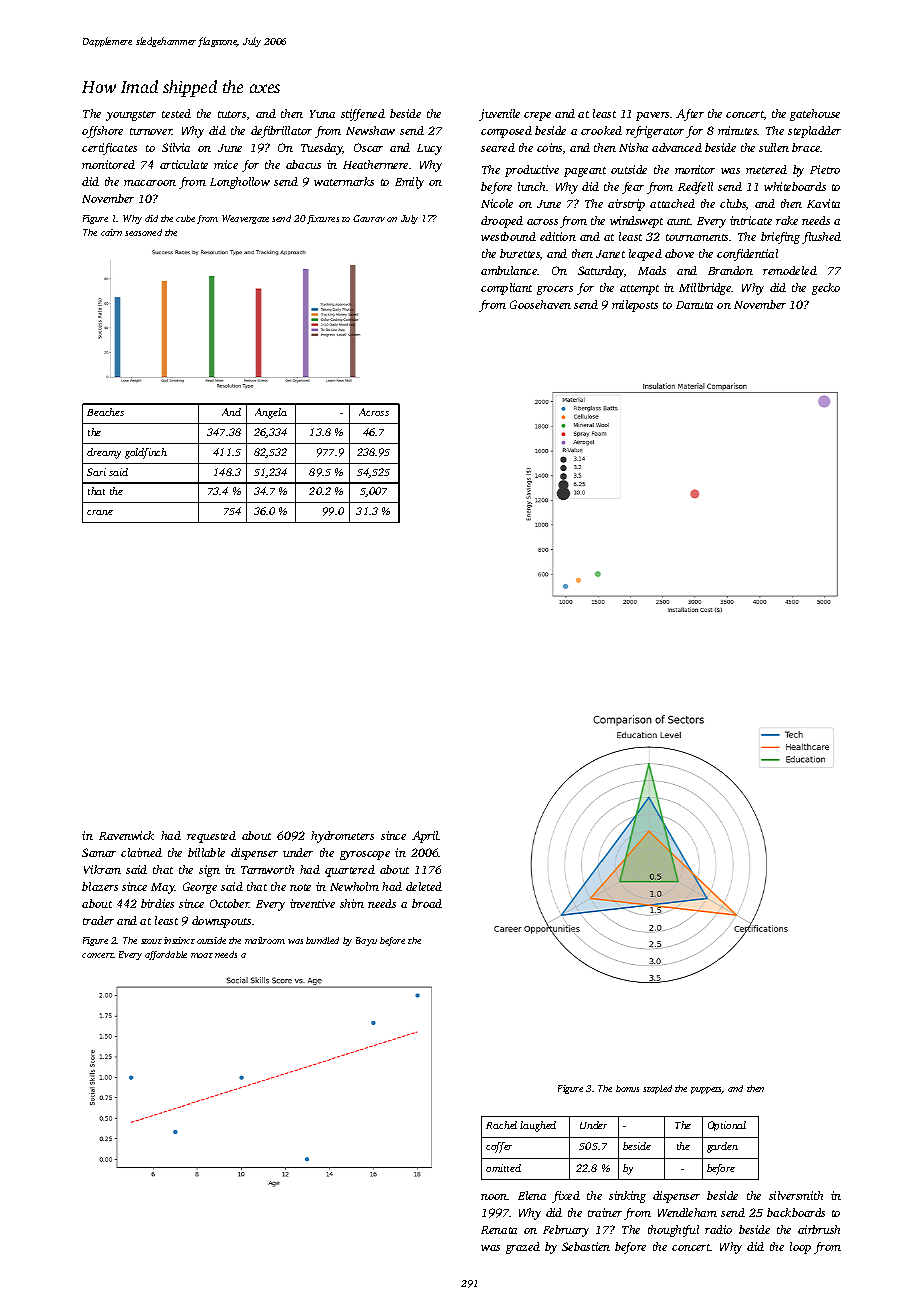 The width and height of the screenshot is (924, 1308). I want to click on deleted, so click(424, 886).
